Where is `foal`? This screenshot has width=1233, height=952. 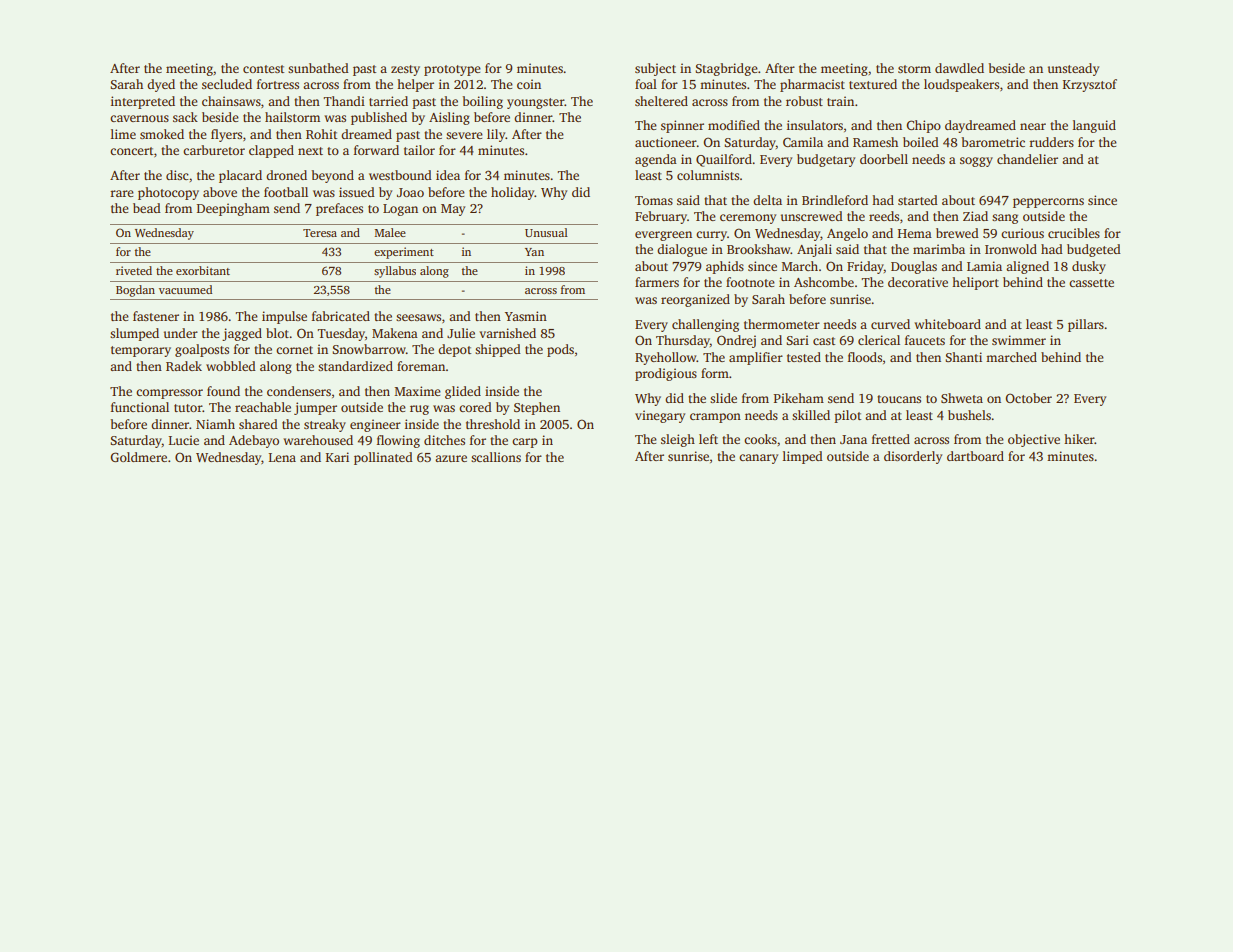
foal is located at coordinates (646, 84).
